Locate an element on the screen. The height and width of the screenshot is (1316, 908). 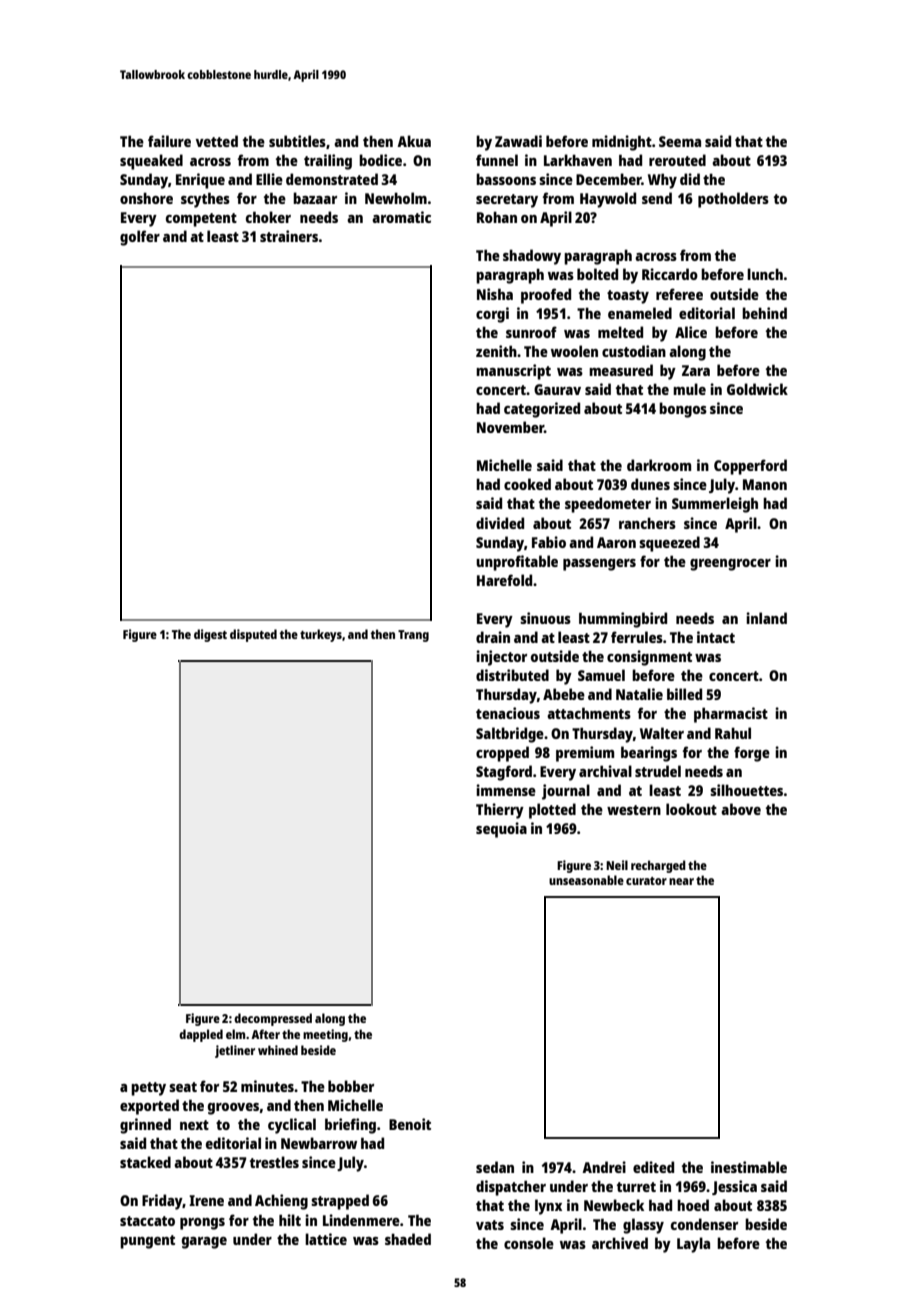
behind is located at coordinates (764, 313).
